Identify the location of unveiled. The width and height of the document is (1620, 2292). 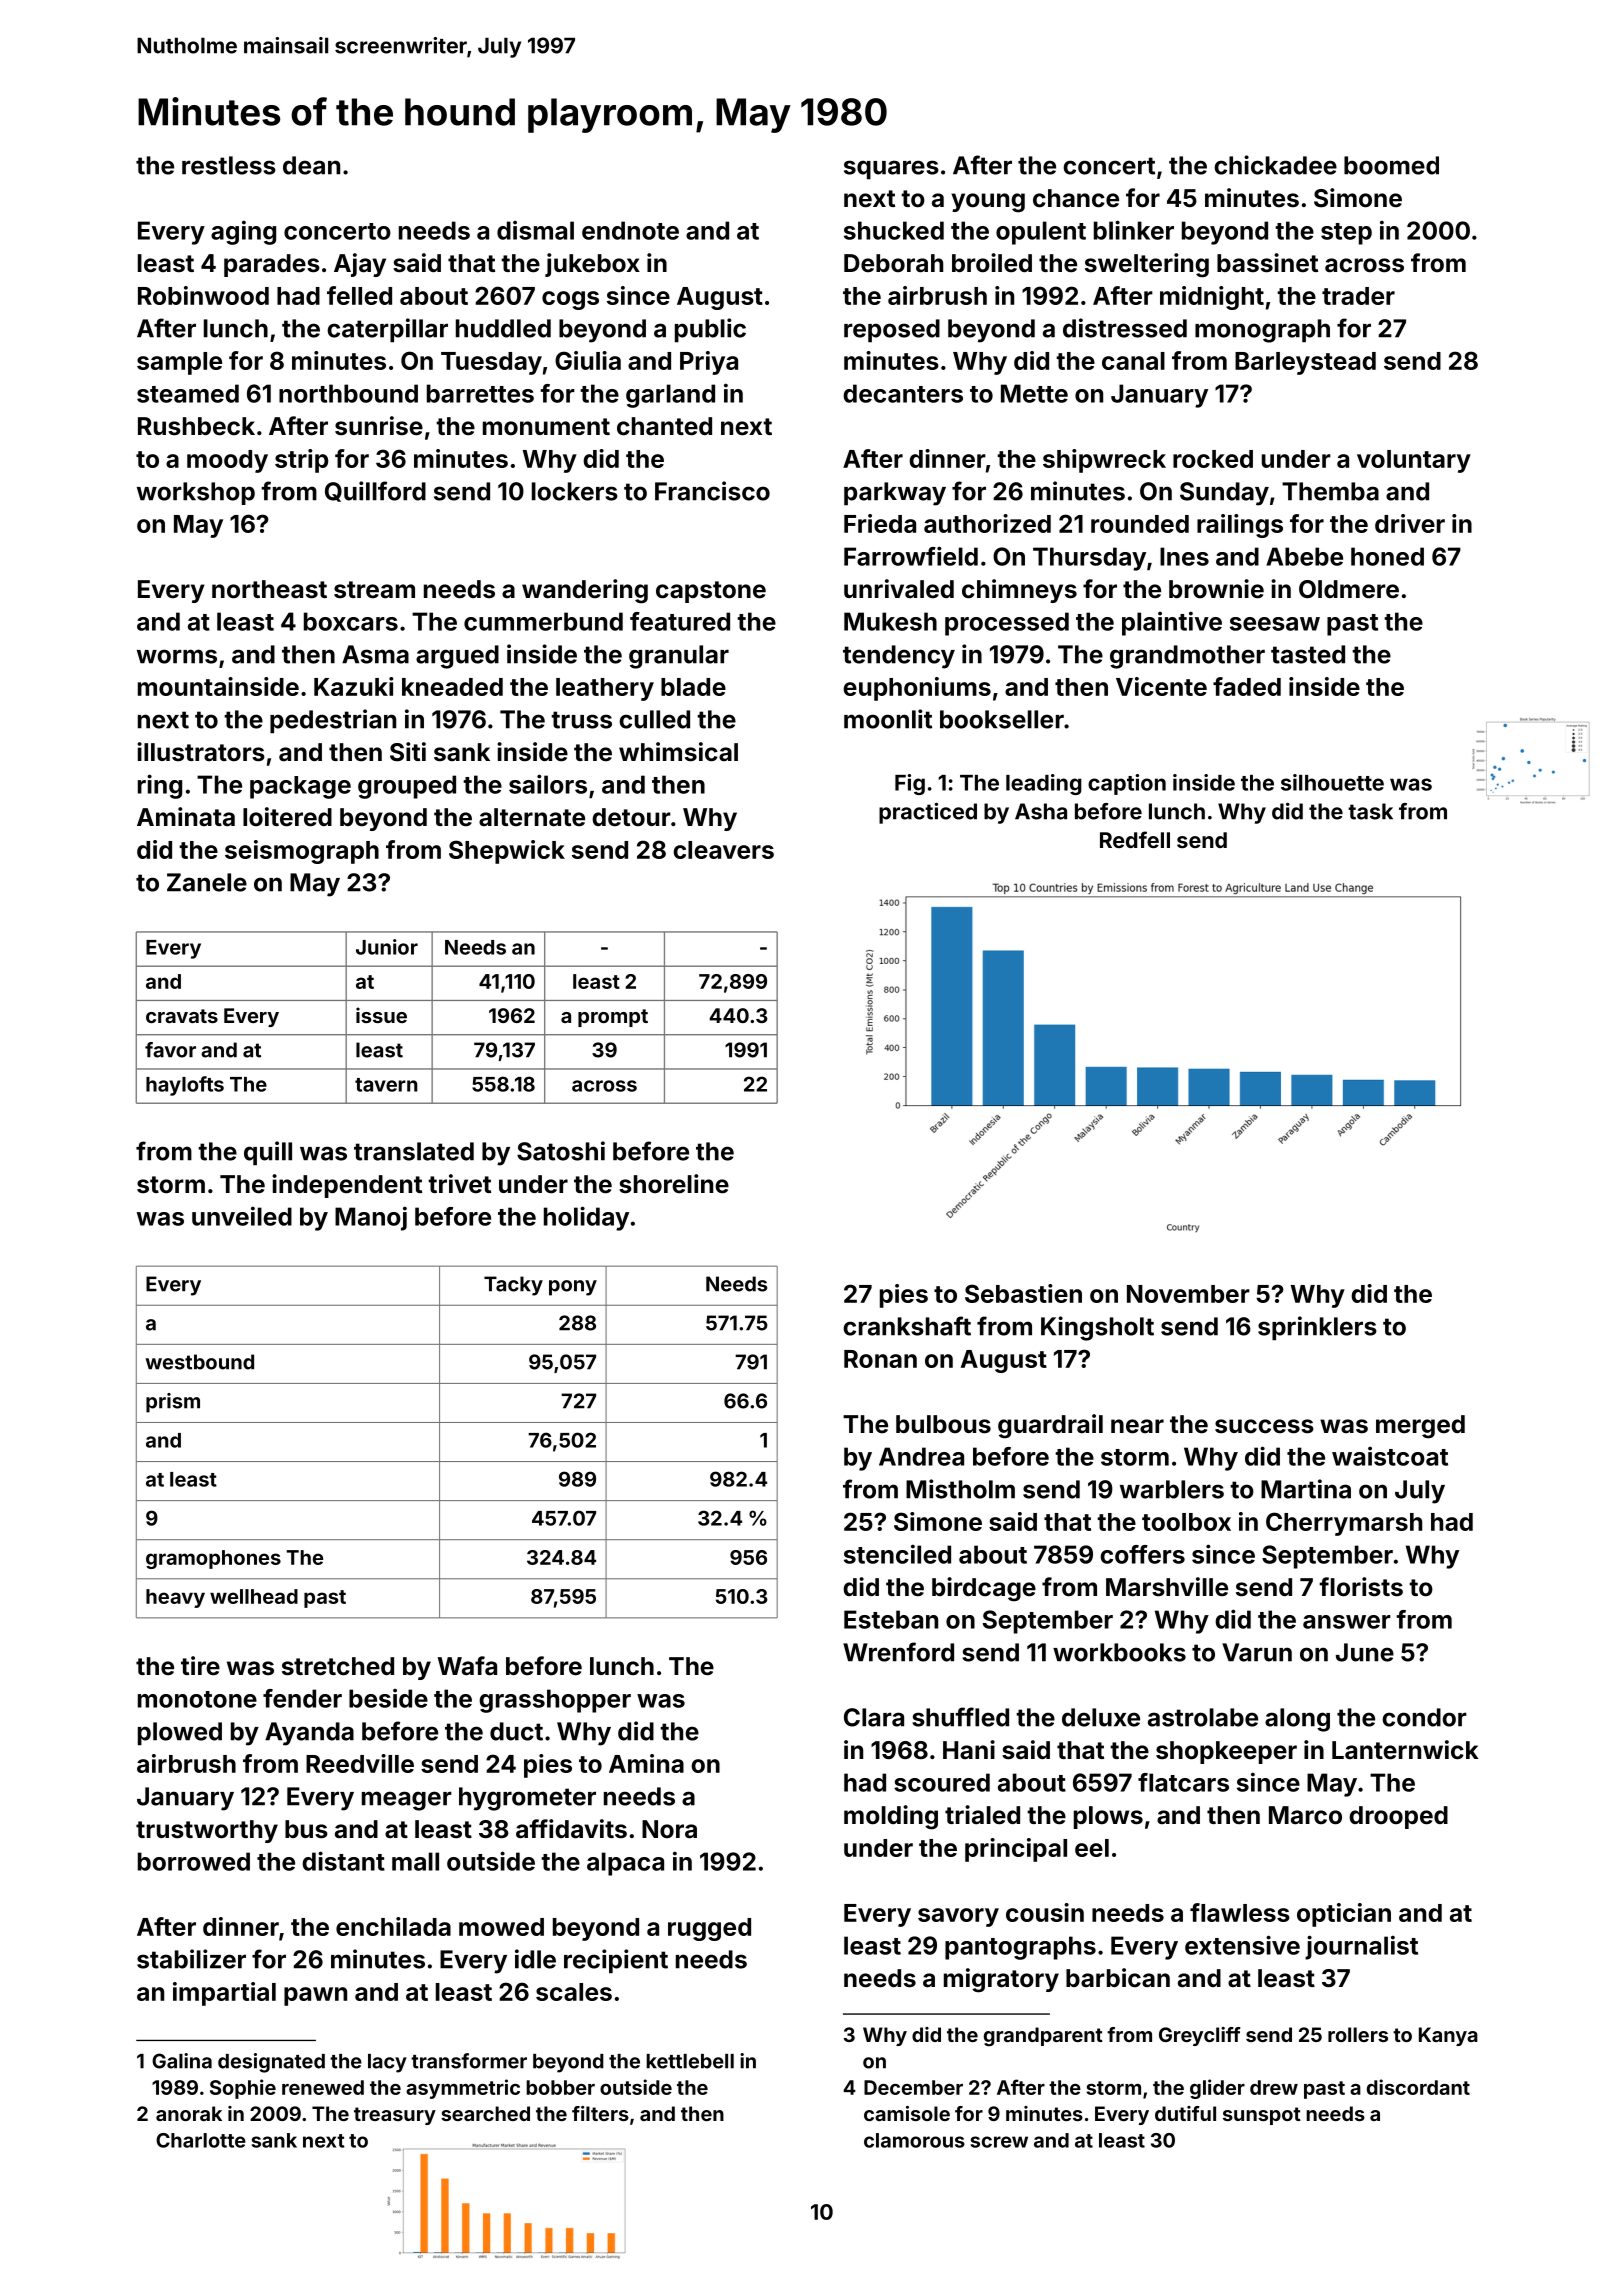
(242, 1216).
